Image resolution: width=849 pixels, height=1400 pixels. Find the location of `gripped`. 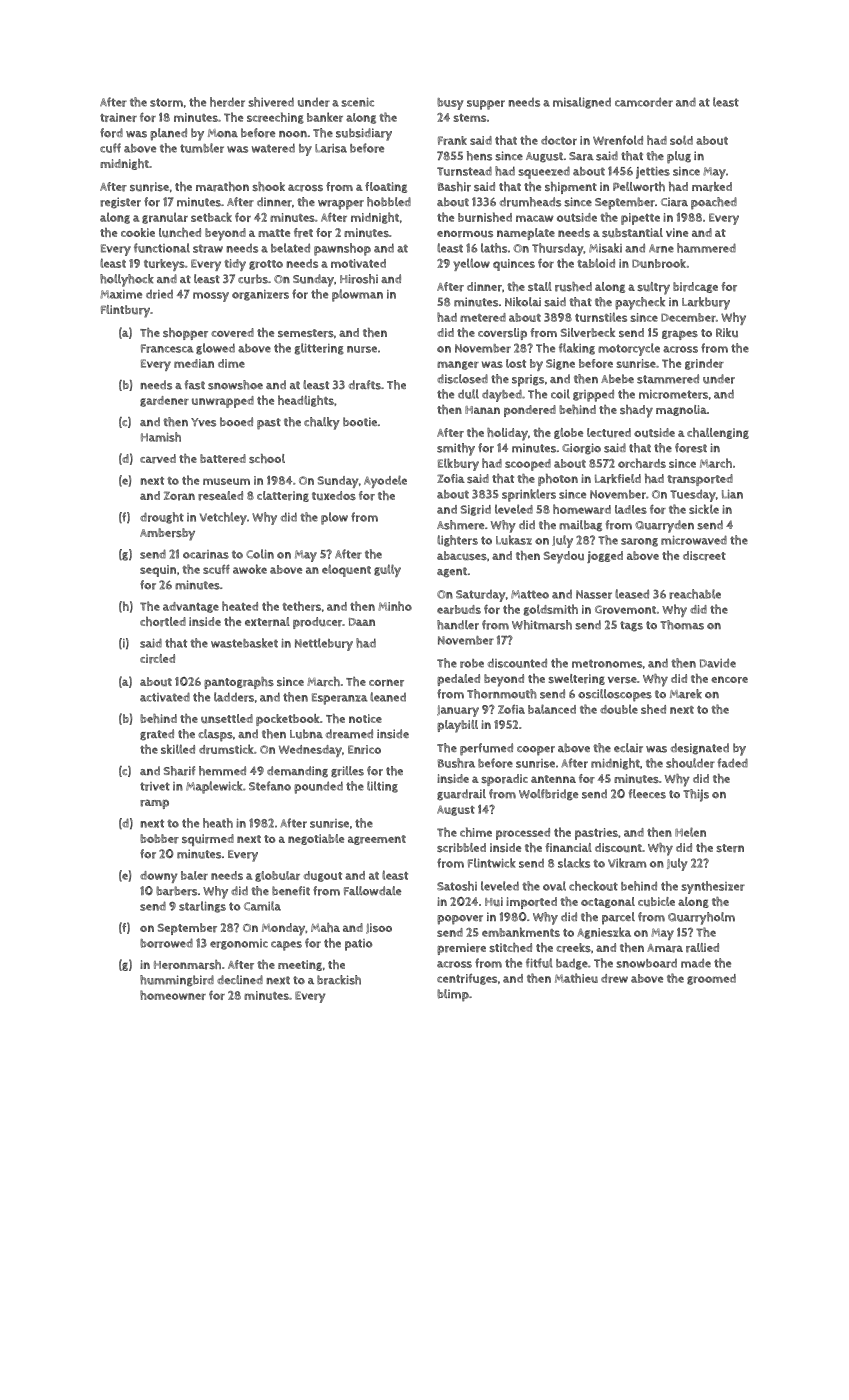

gripped is located at coordinates (593, 395).
